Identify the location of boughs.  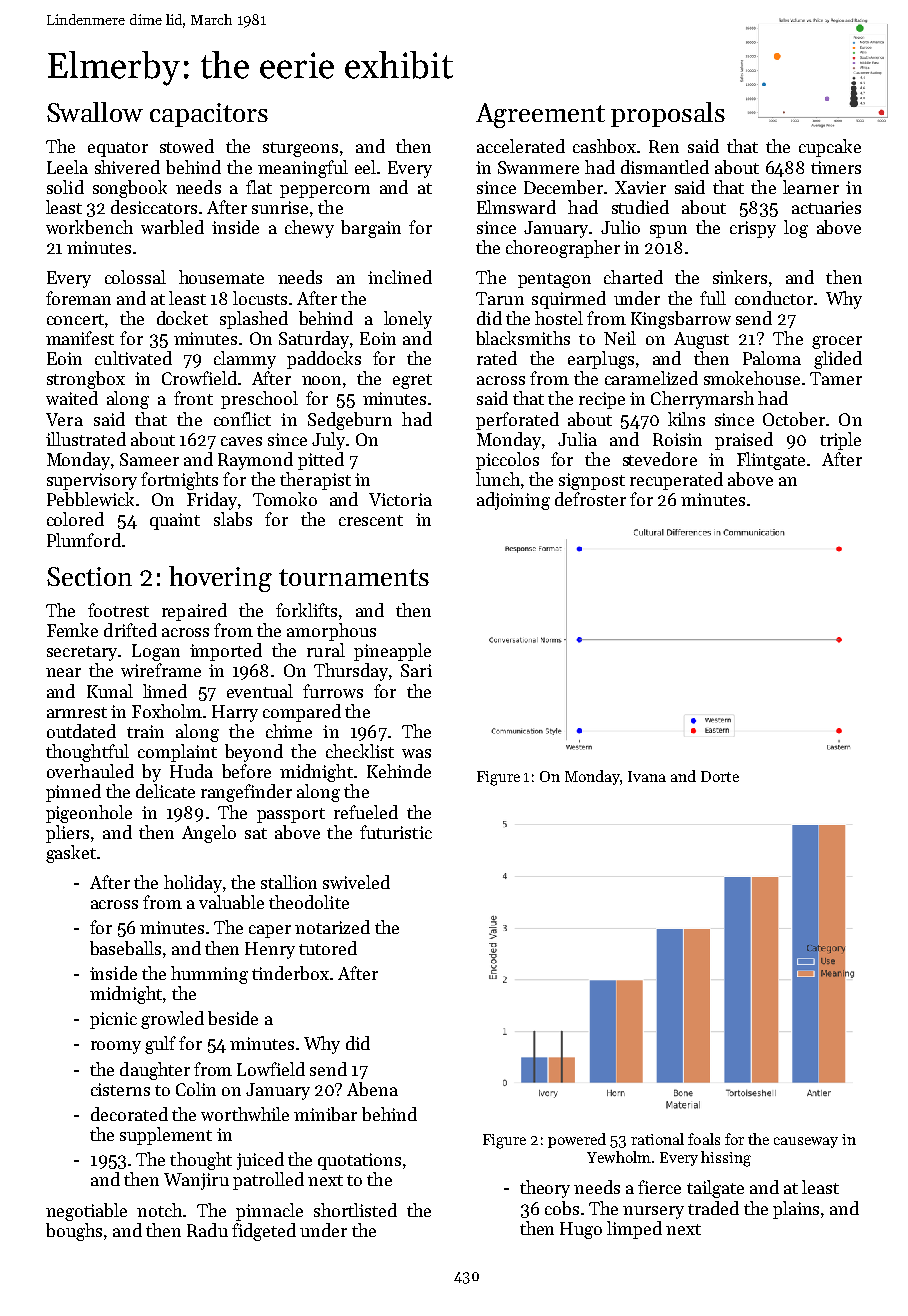
(74, 1232).
